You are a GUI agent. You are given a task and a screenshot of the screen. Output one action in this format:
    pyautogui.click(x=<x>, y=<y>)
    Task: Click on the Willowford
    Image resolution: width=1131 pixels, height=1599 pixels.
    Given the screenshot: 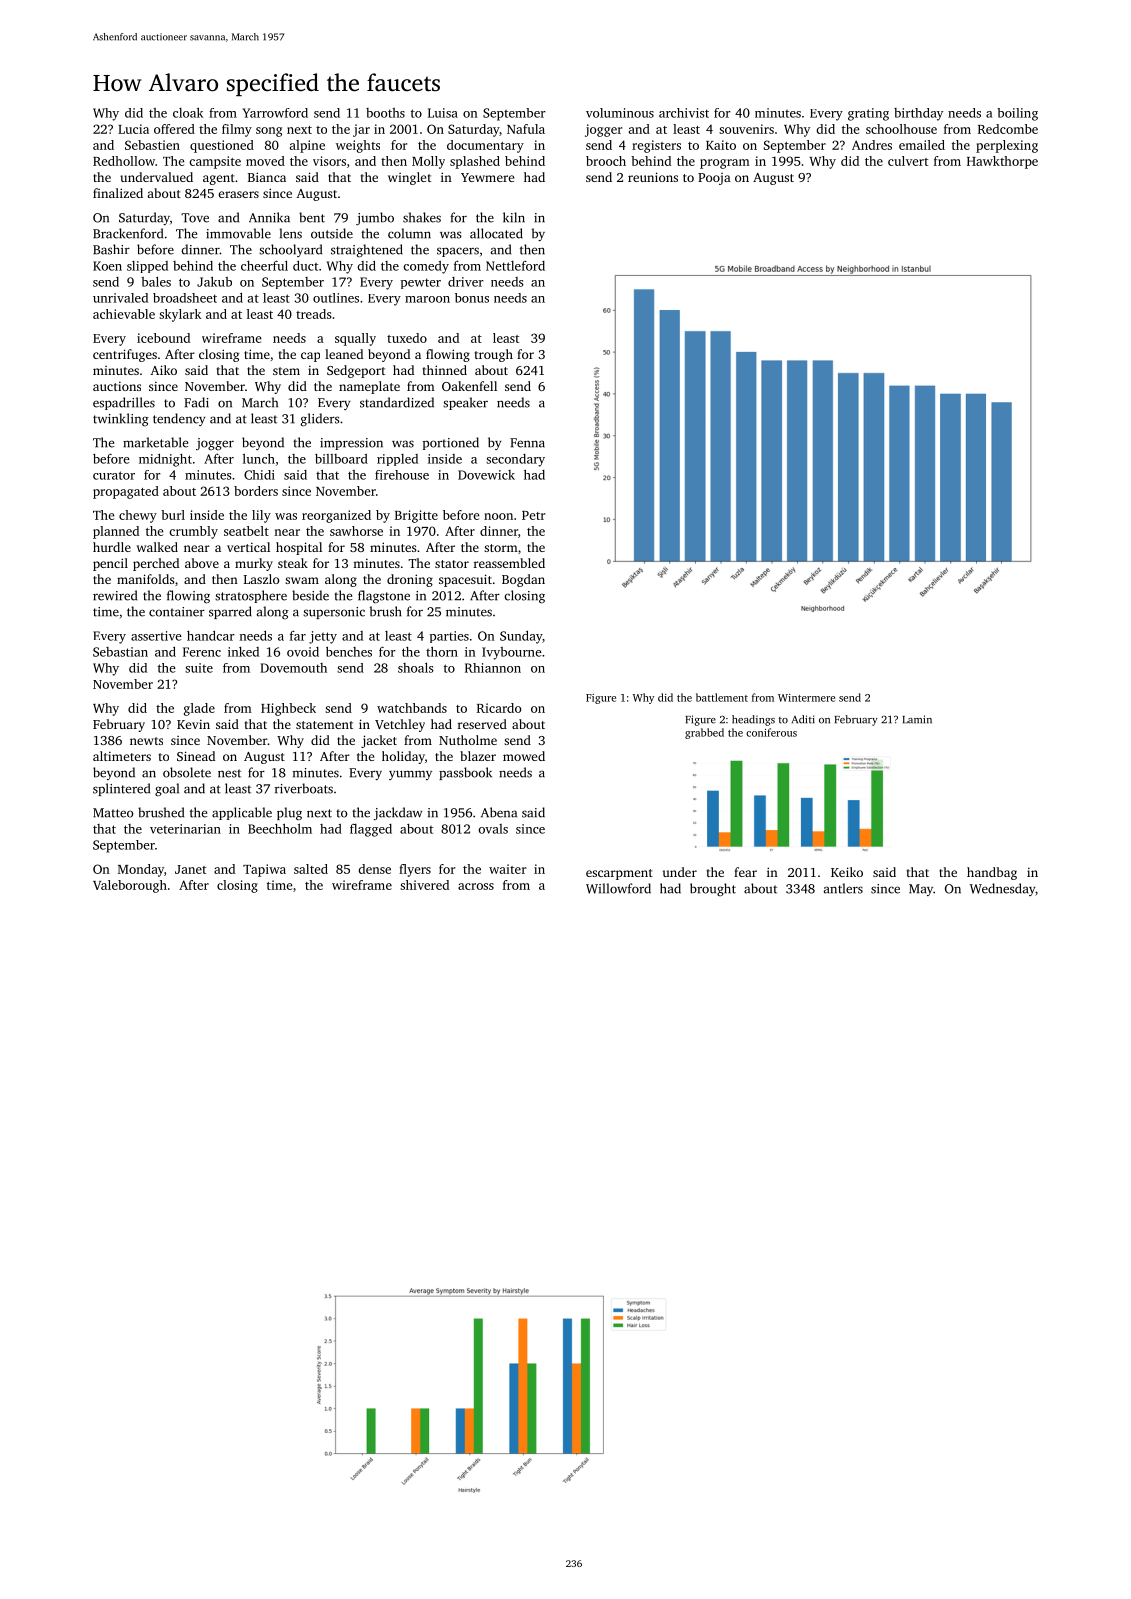 What is the action you would take?
    pyautogui.click(x=618, y=888)
